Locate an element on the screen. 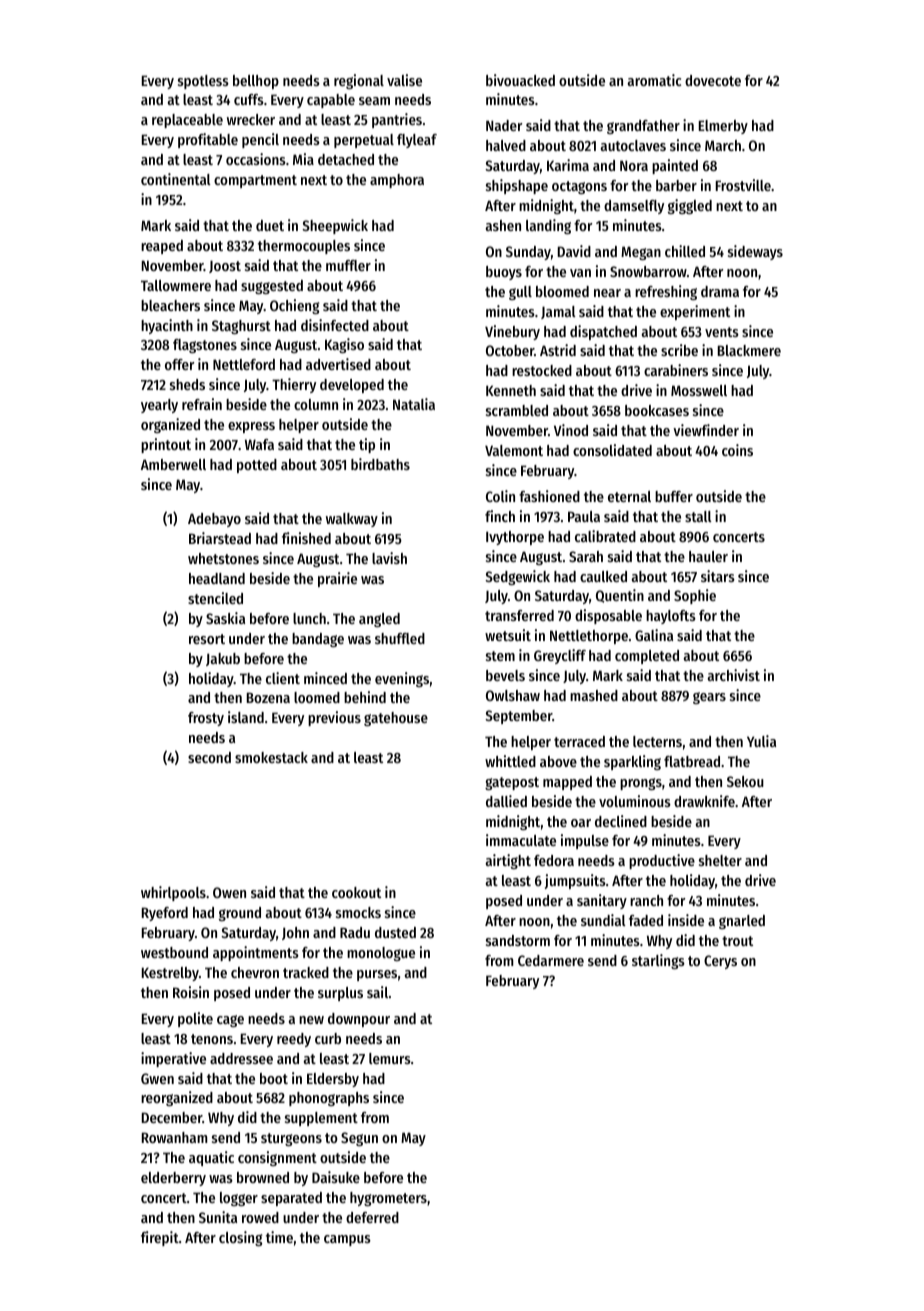 The image size is (924, 1311). valise is located at coordinates (404, 80).
